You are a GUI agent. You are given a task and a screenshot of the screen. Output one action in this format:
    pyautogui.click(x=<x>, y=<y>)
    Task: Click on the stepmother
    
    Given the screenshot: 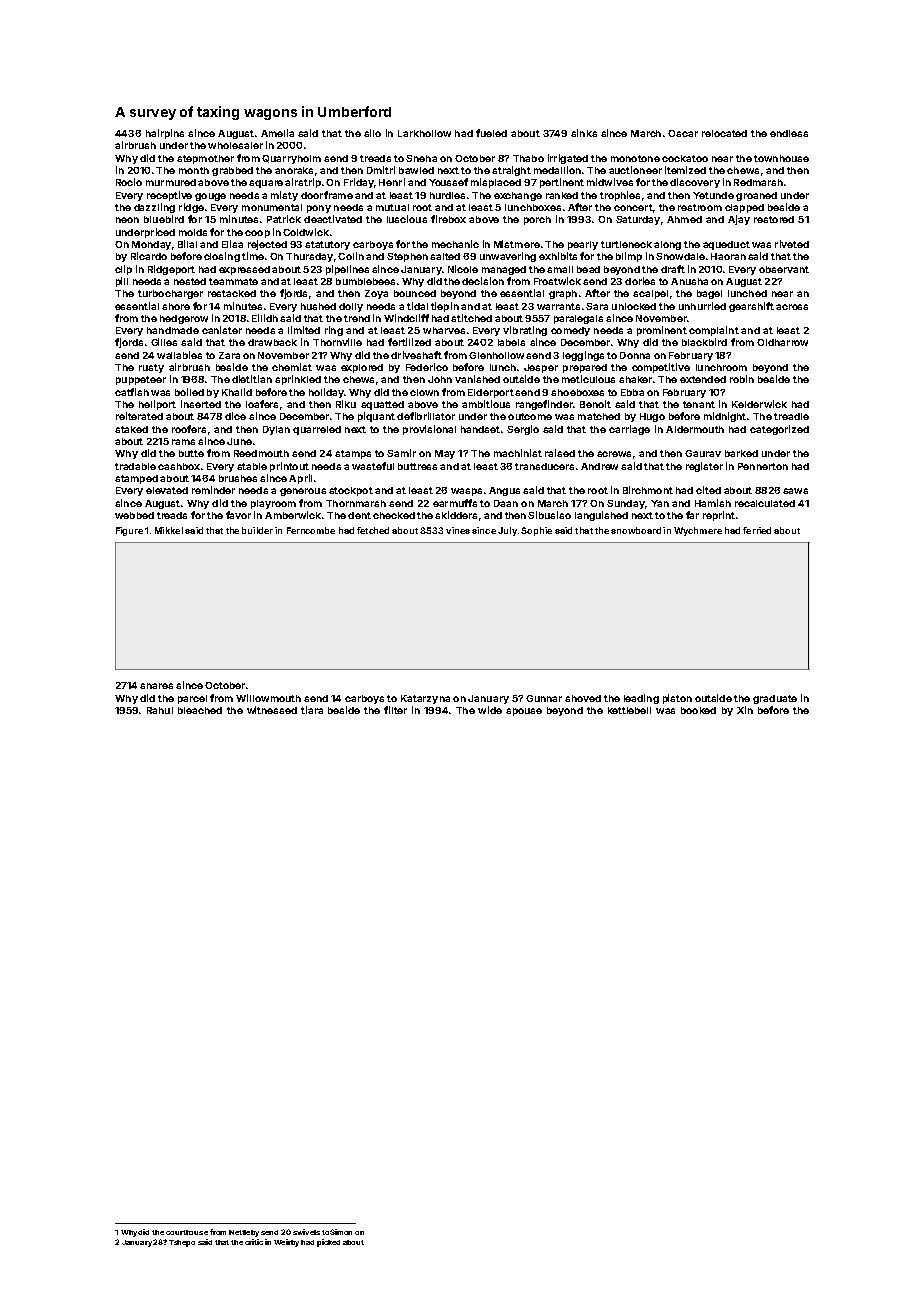 What is the action you would take?
    pyautogui.click(x=205, y=159)
